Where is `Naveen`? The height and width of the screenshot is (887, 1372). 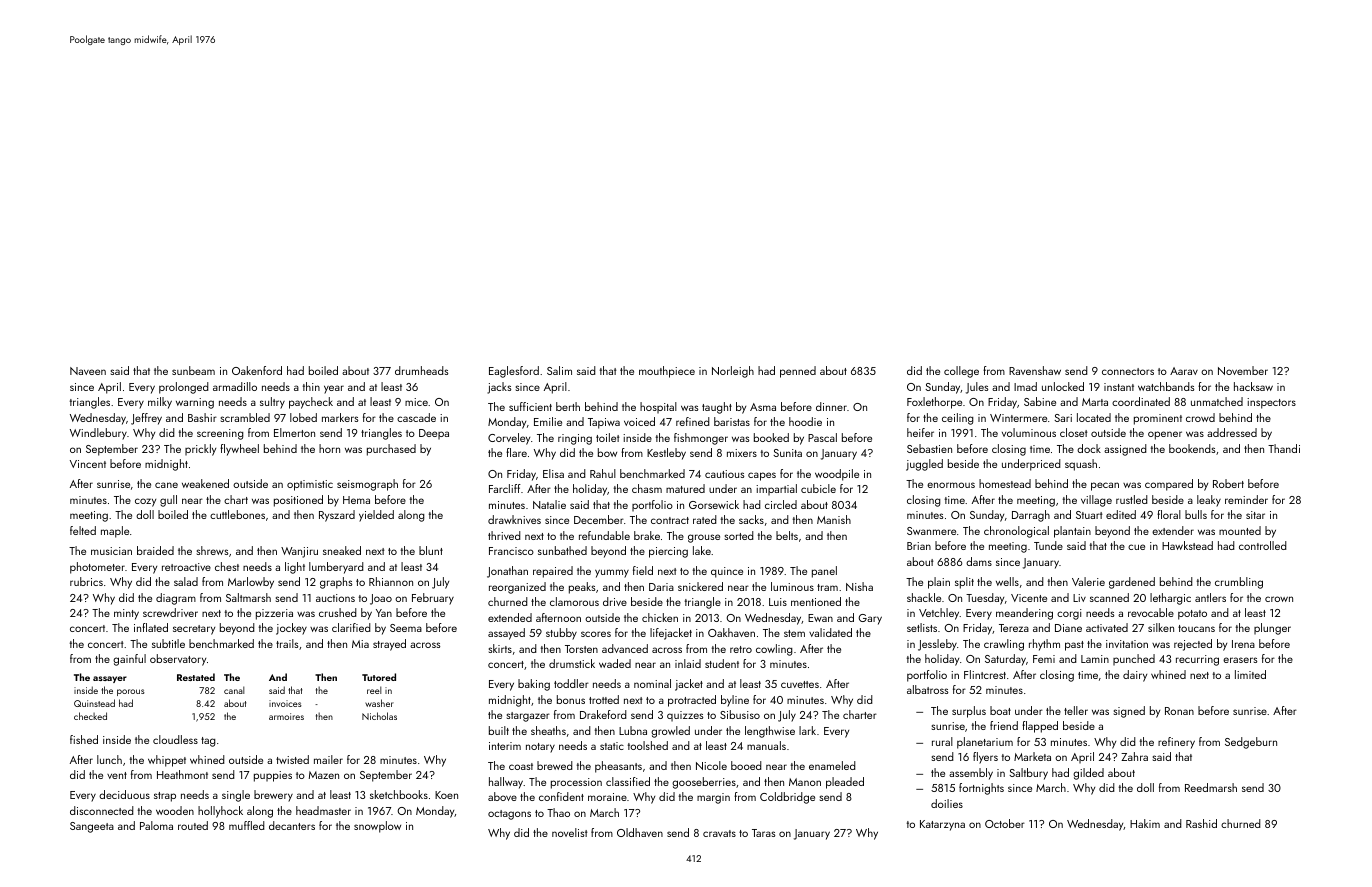 Naveen is located at coordinates (88, 371).
